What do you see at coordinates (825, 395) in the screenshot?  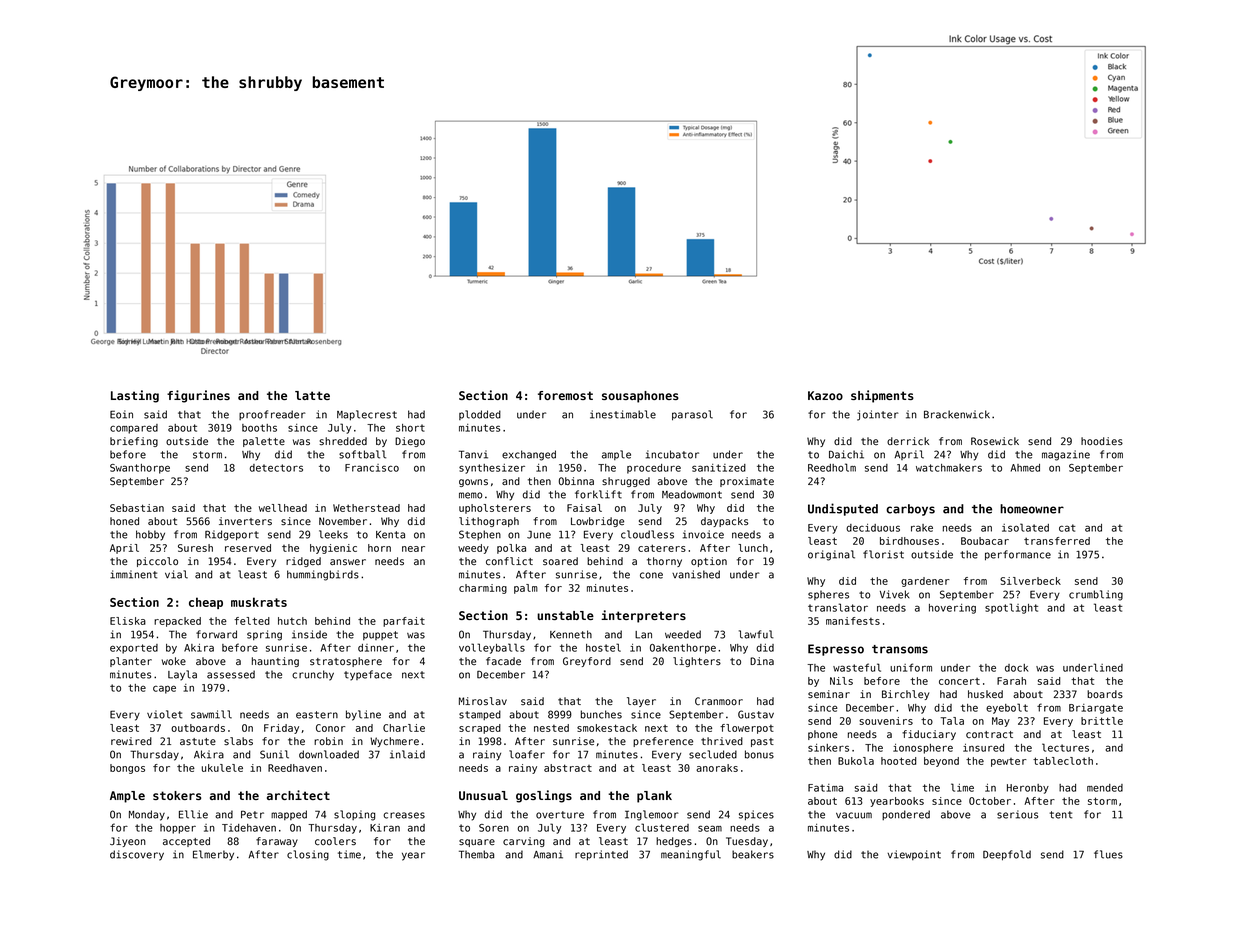 I see `Kazoo` at bounding box center [825, 395].
